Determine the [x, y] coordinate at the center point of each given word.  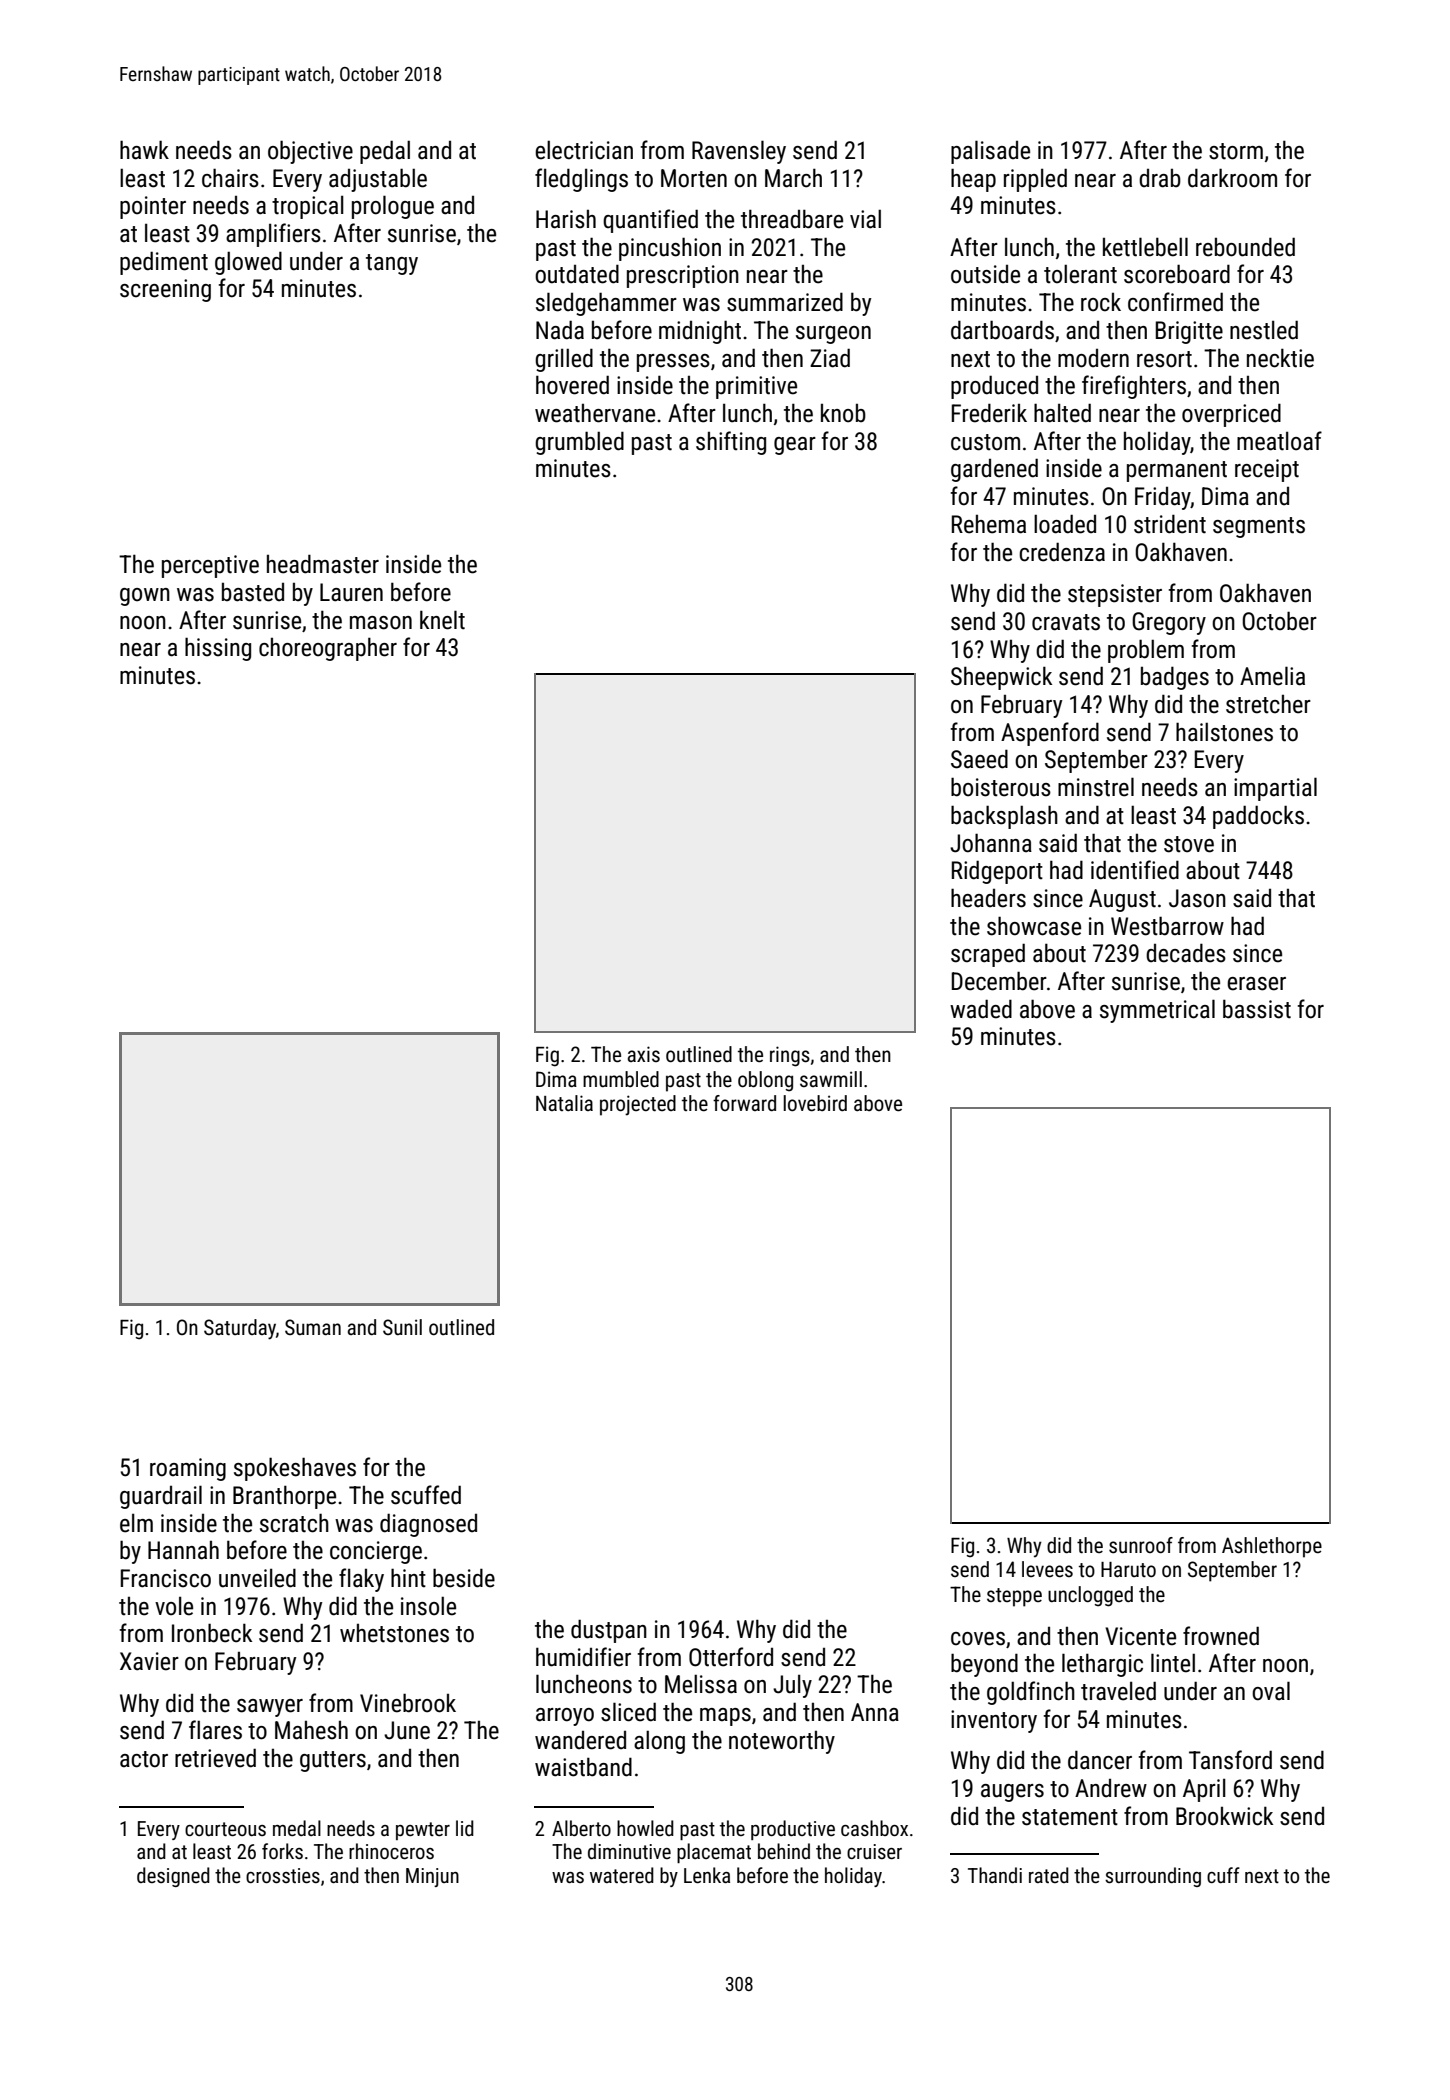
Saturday [240, 1329]
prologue [393, 207]
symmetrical [1157, 1011]
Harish [566, 219]
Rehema [989, 524]
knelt [442, 620]
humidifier [583, 1657]
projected [638, 1105]
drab [1160, 178]
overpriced [1231, 415]
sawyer [270, 1708]
